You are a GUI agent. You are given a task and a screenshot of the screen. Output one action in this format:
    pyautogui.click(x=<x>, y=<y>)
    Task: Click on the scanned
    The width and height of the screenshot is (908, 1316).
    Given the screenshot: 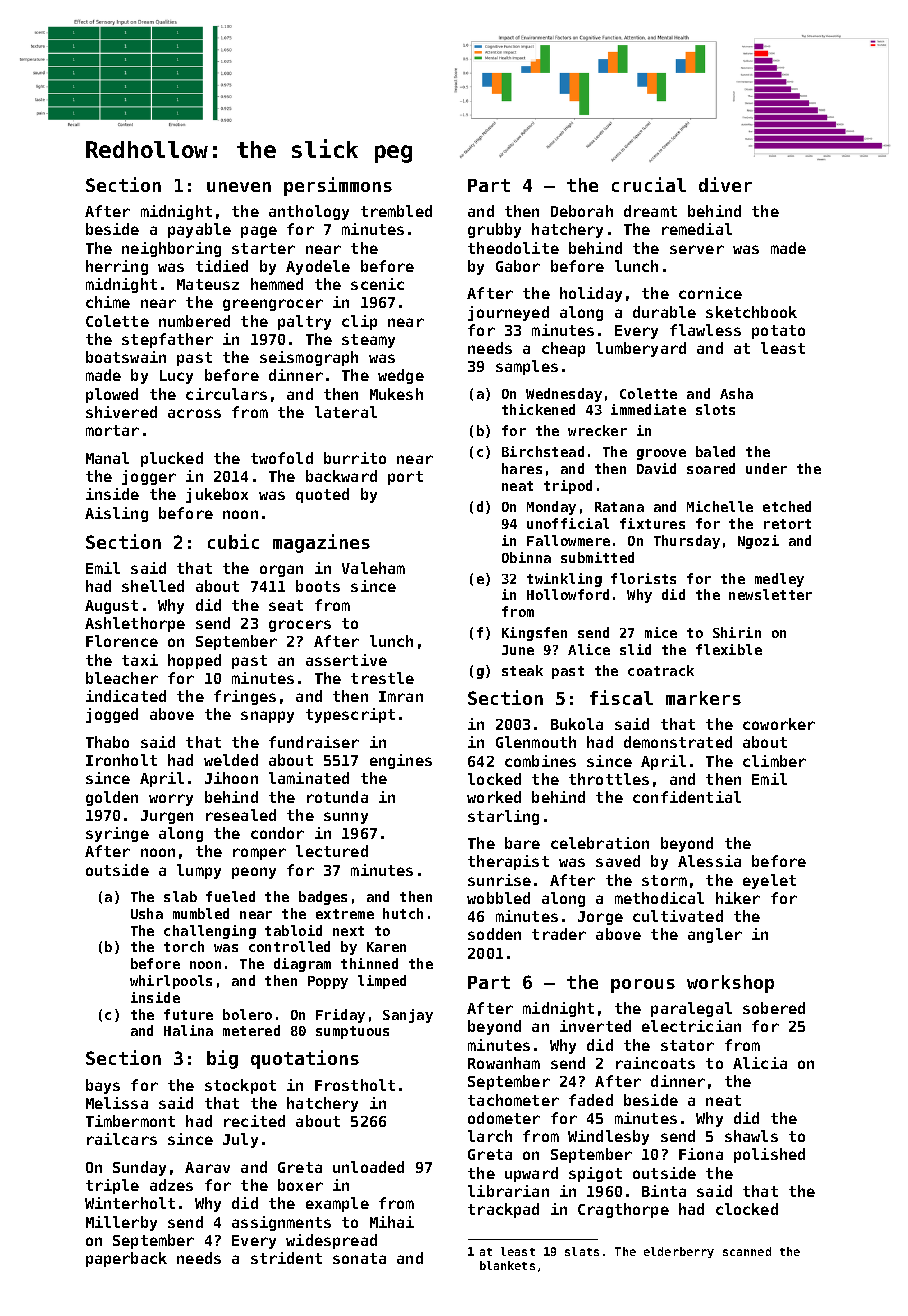 What is the action you would take?
    pyautogui.click(x=747, y=1251)
